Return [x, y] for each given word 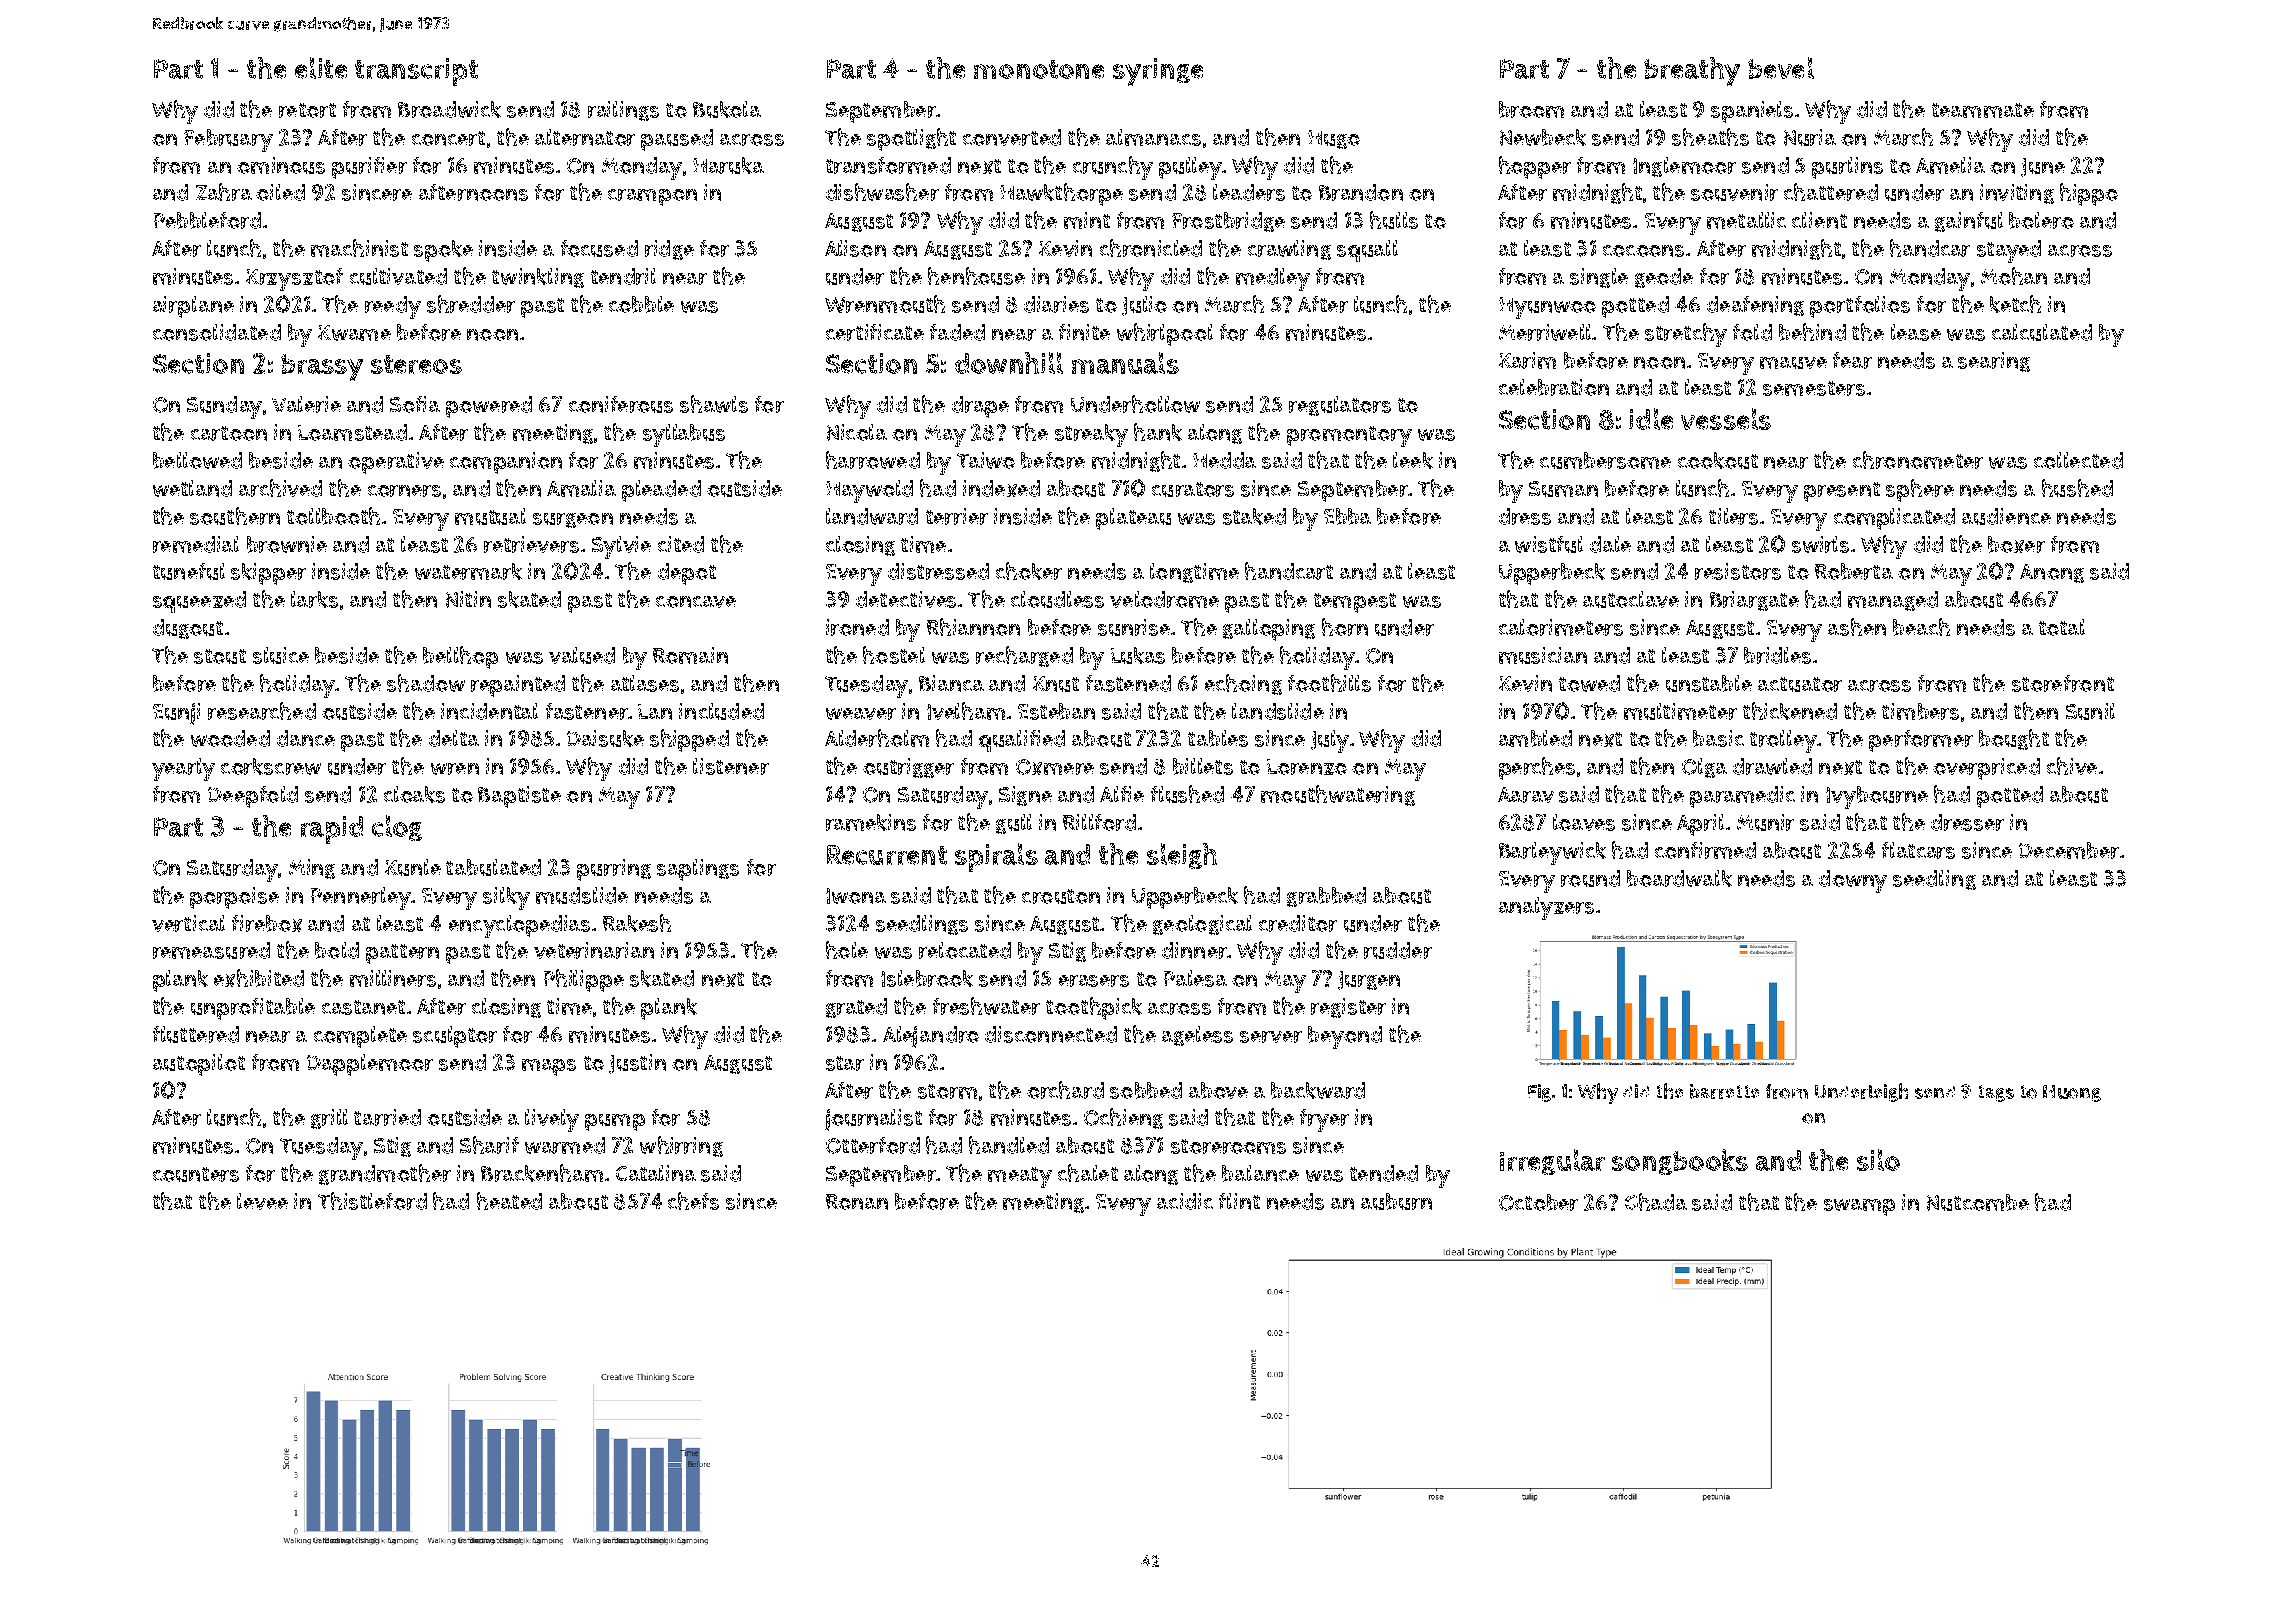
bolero [2041, 220]
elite [321, 68]
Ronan [857, 1202]
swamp [1859, 1207]
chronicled [1151, 248]
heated [509, 1201]
